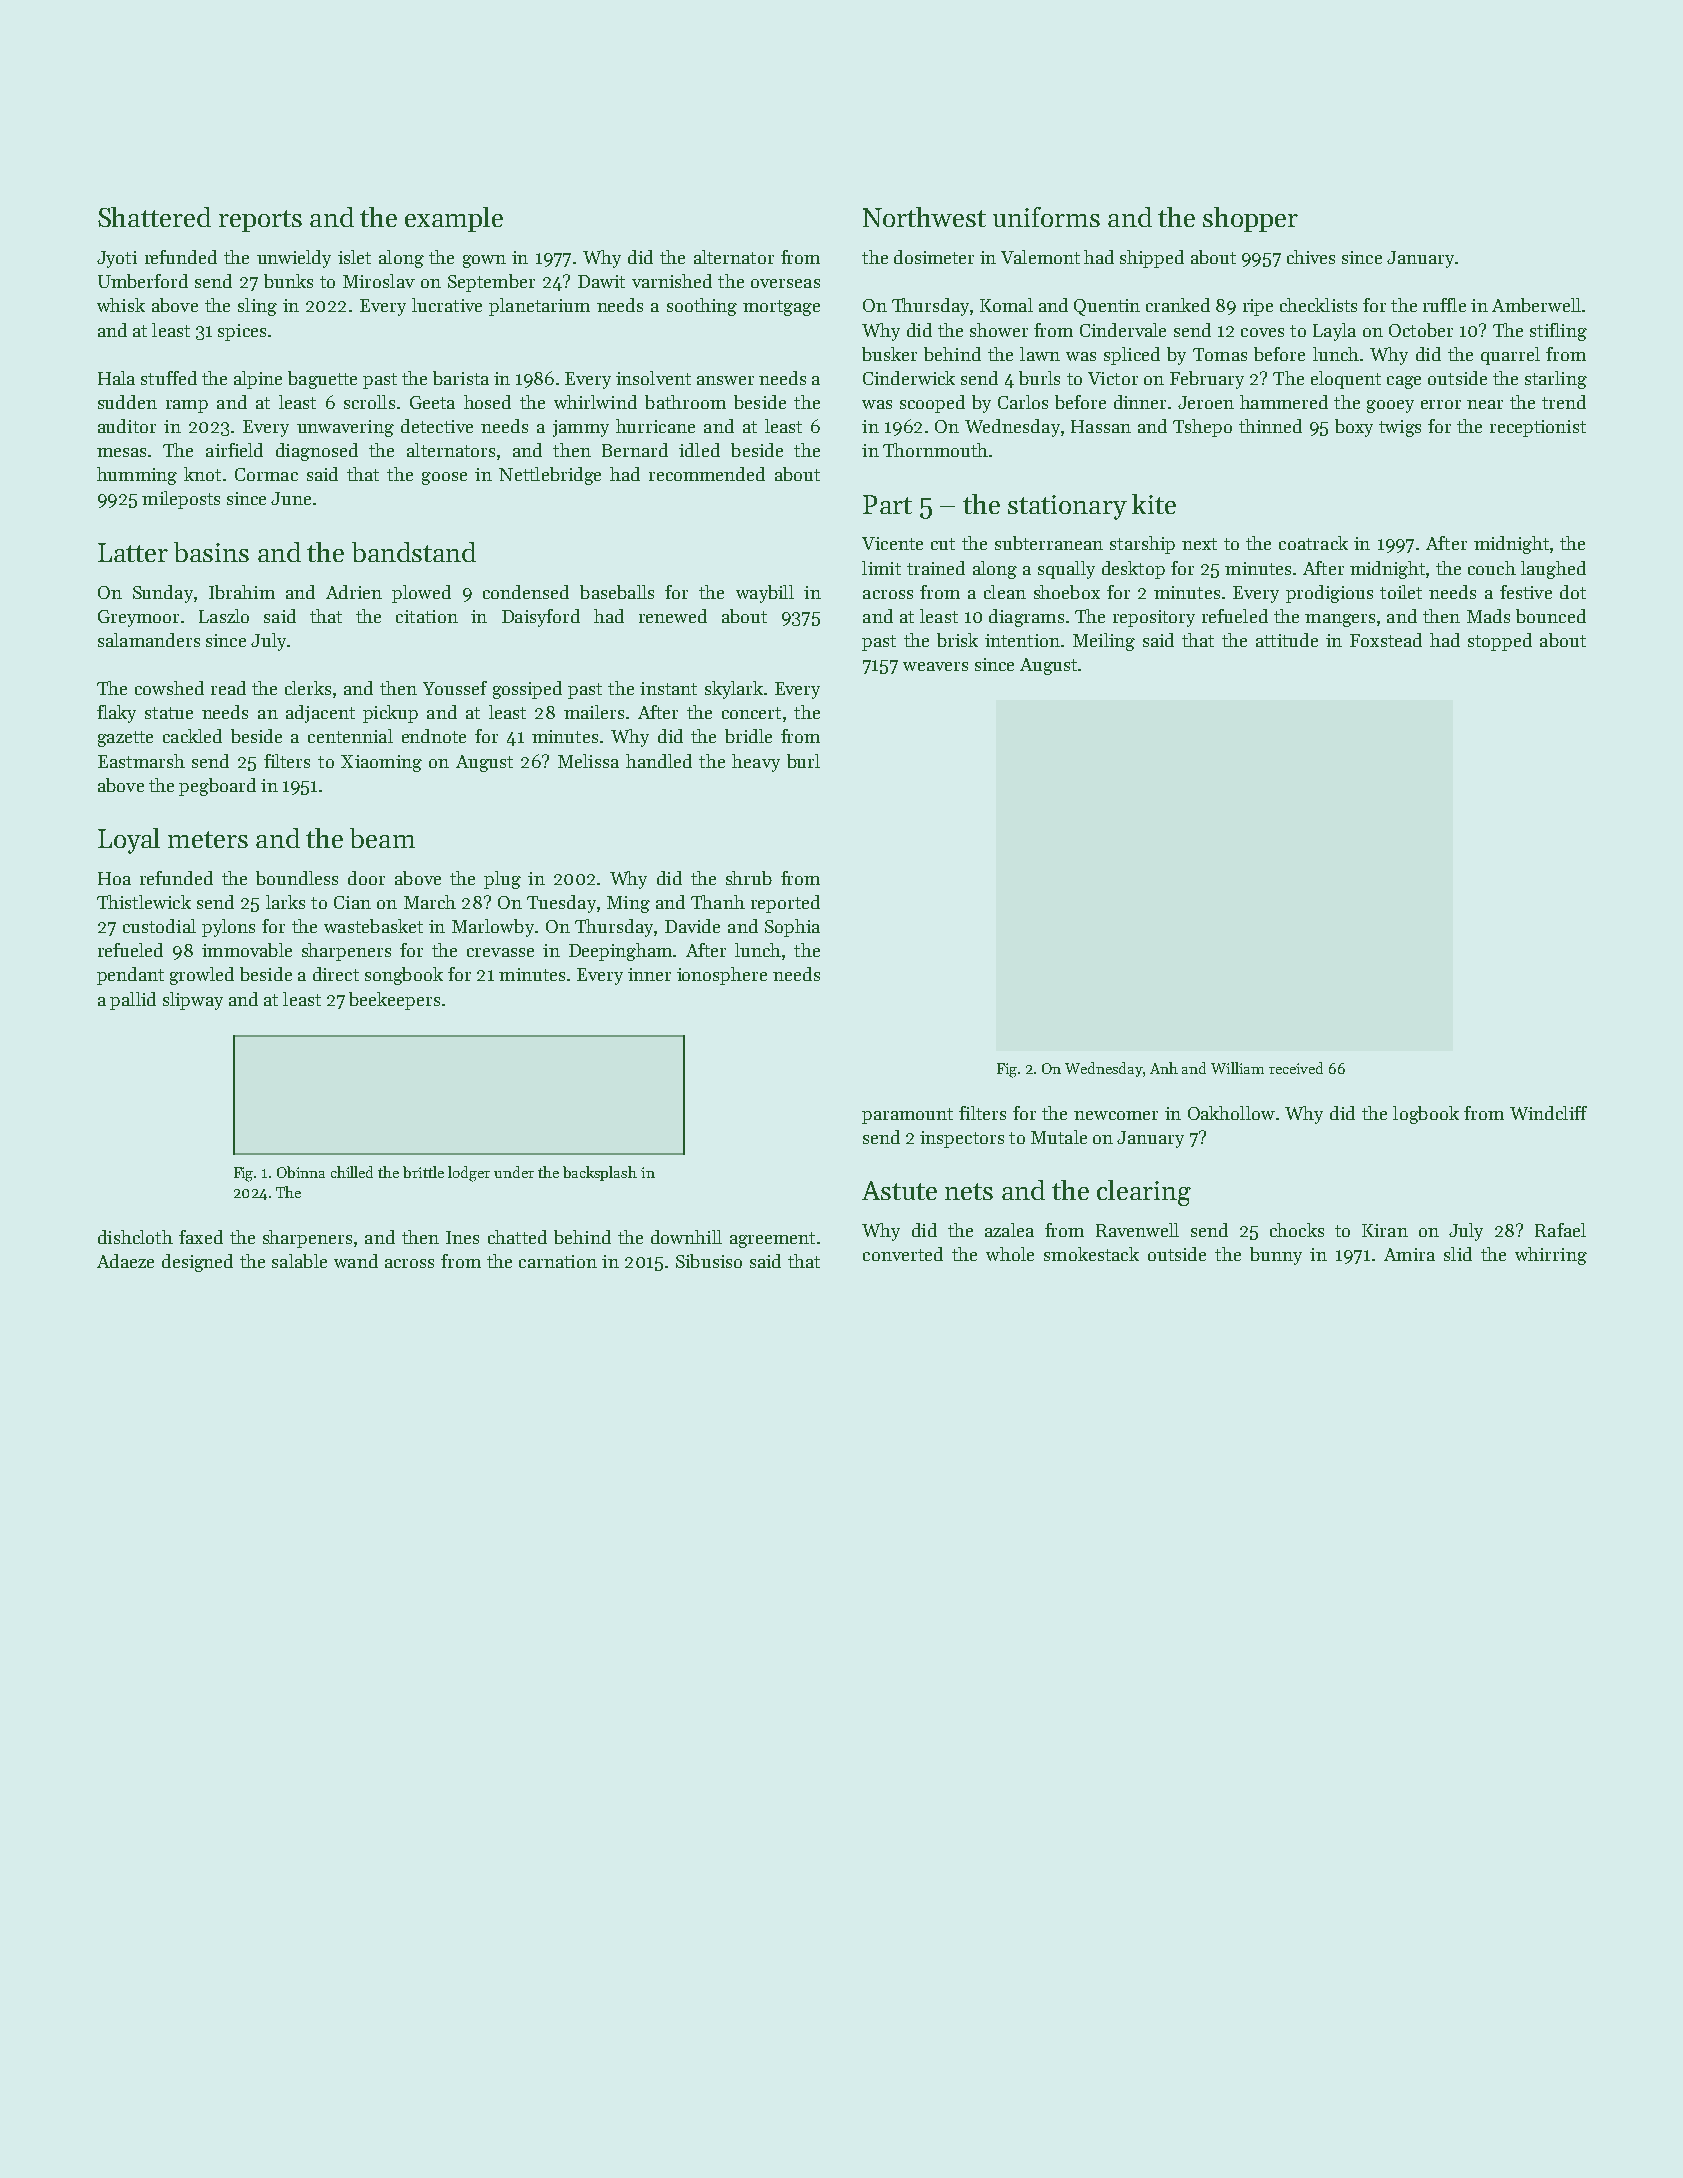 Image resolution: width=1683 pixels, height=2178 pixels. I want to click on slipway, so click(193, 1001).
